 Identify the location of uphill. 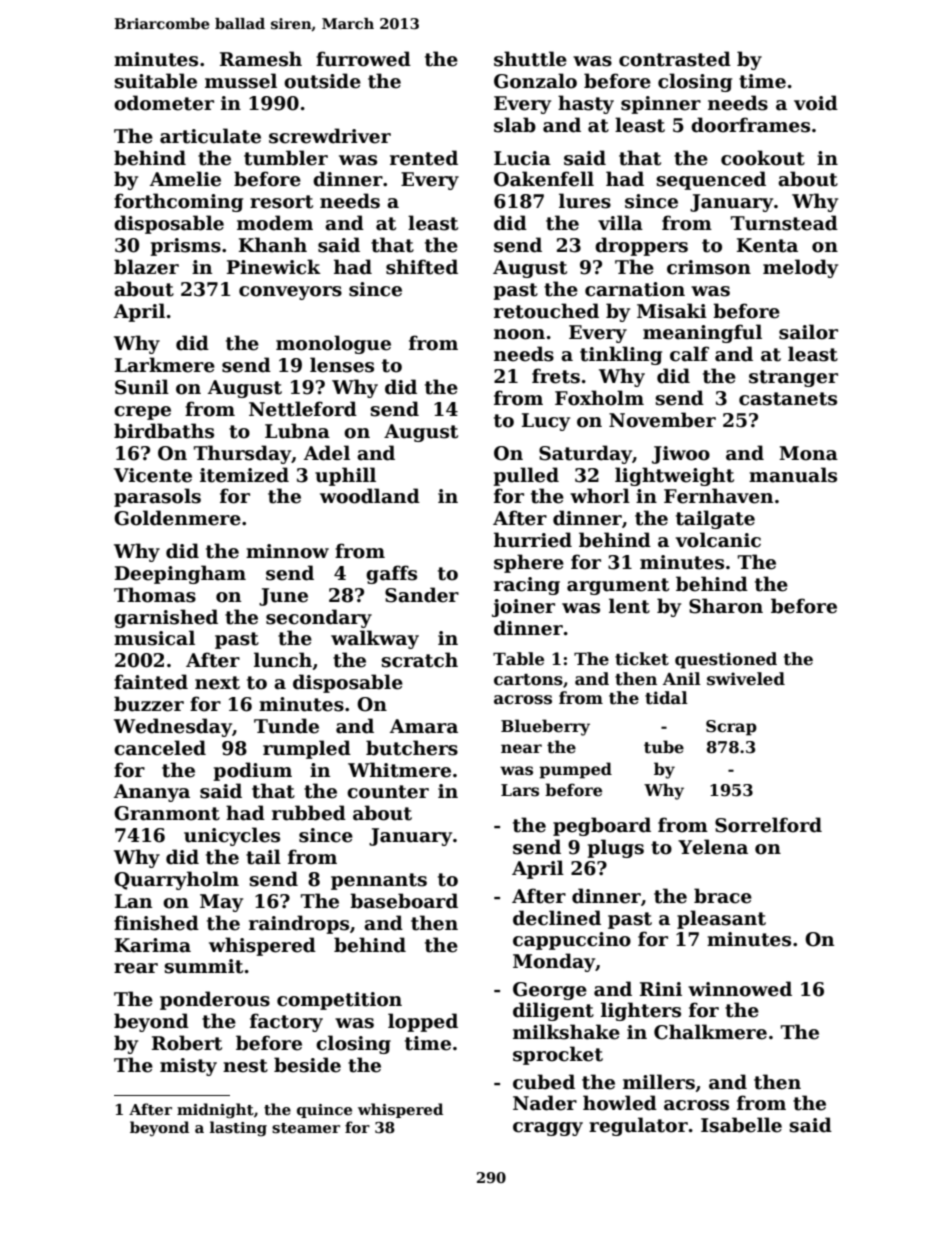
(345, 476).
